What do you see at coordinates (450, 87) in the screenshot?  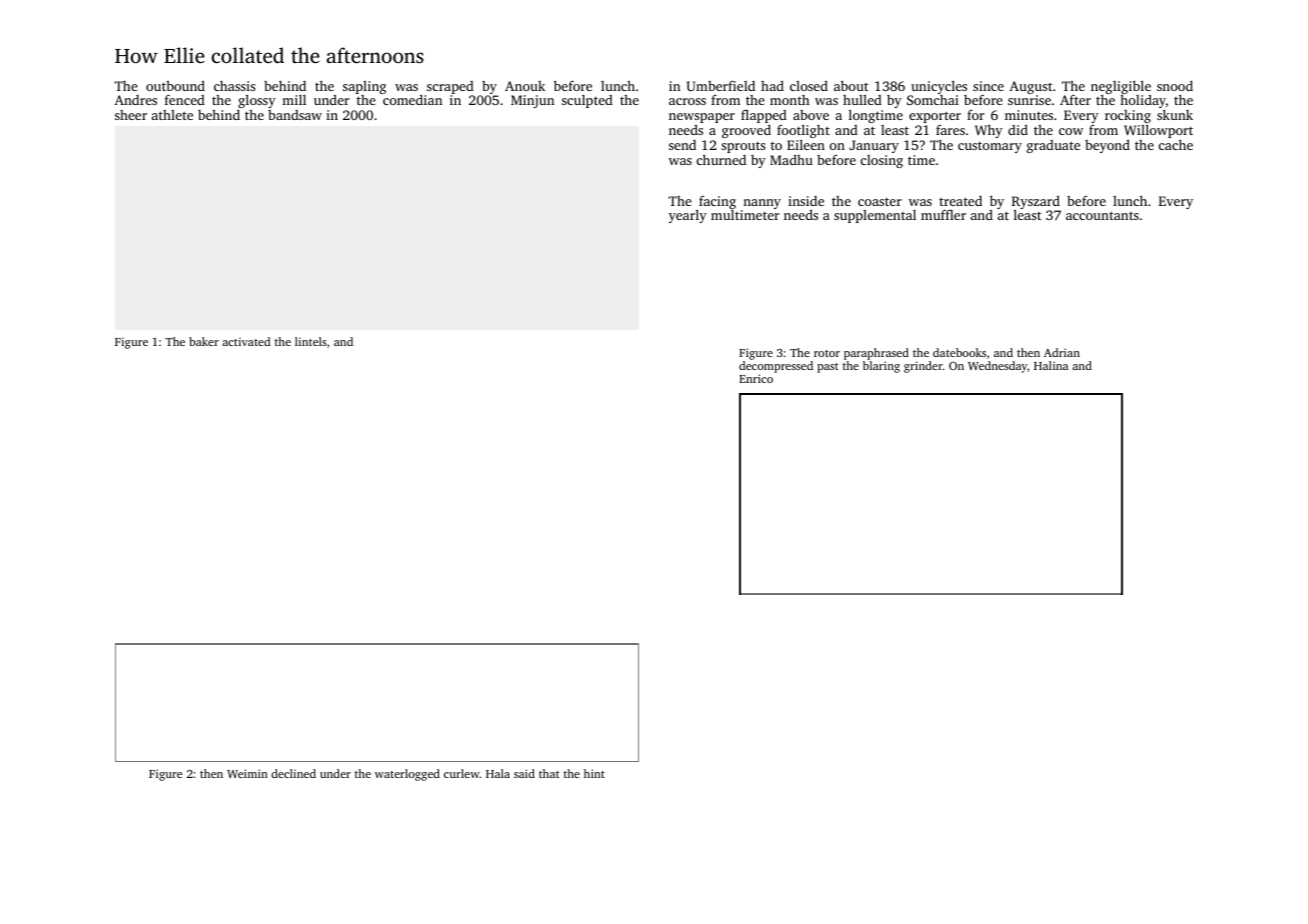 I see `scraped` at bounding box center [450, 87].
